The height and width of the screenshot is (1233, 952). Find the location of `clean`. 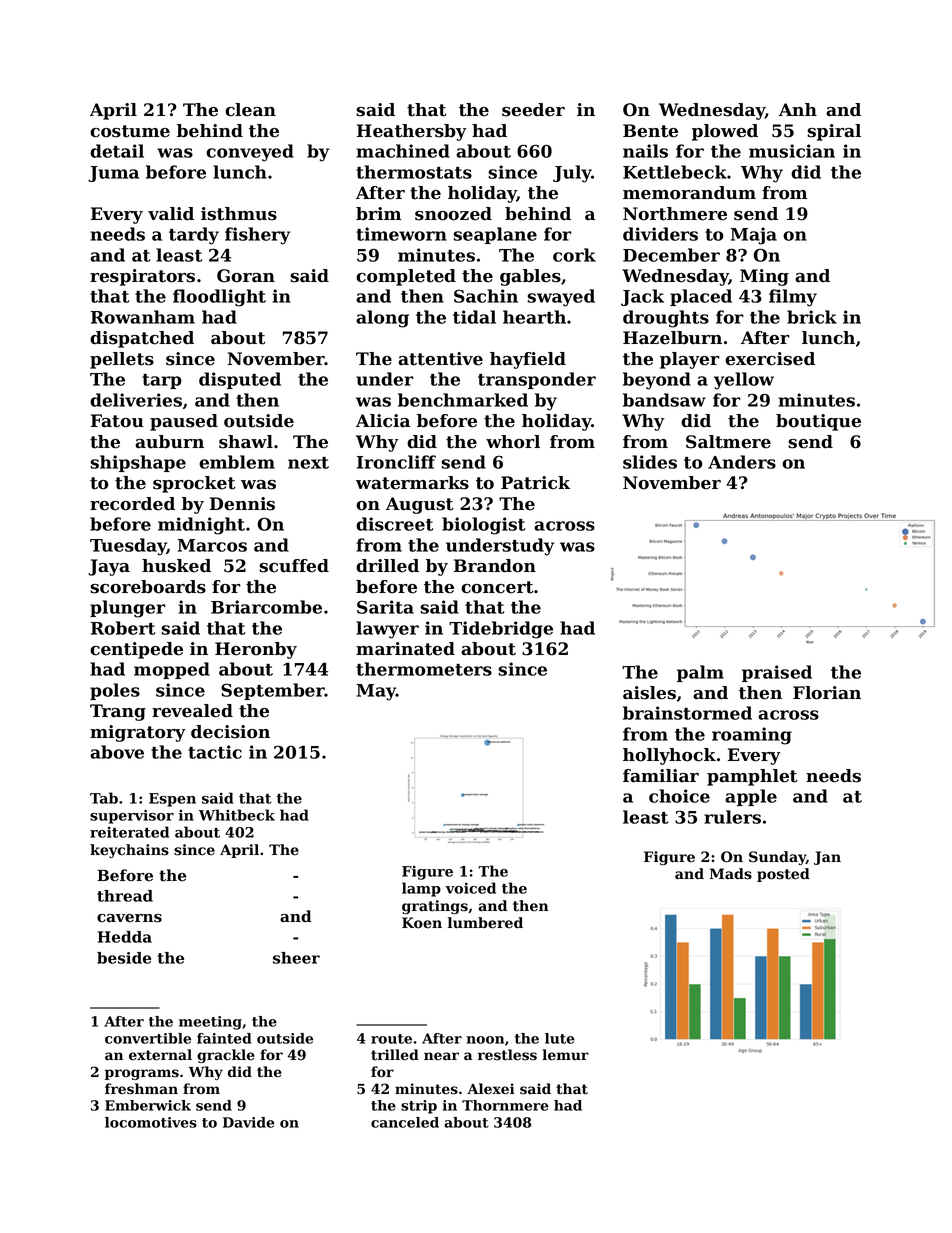

clean is located at coordinates (250, 110).
